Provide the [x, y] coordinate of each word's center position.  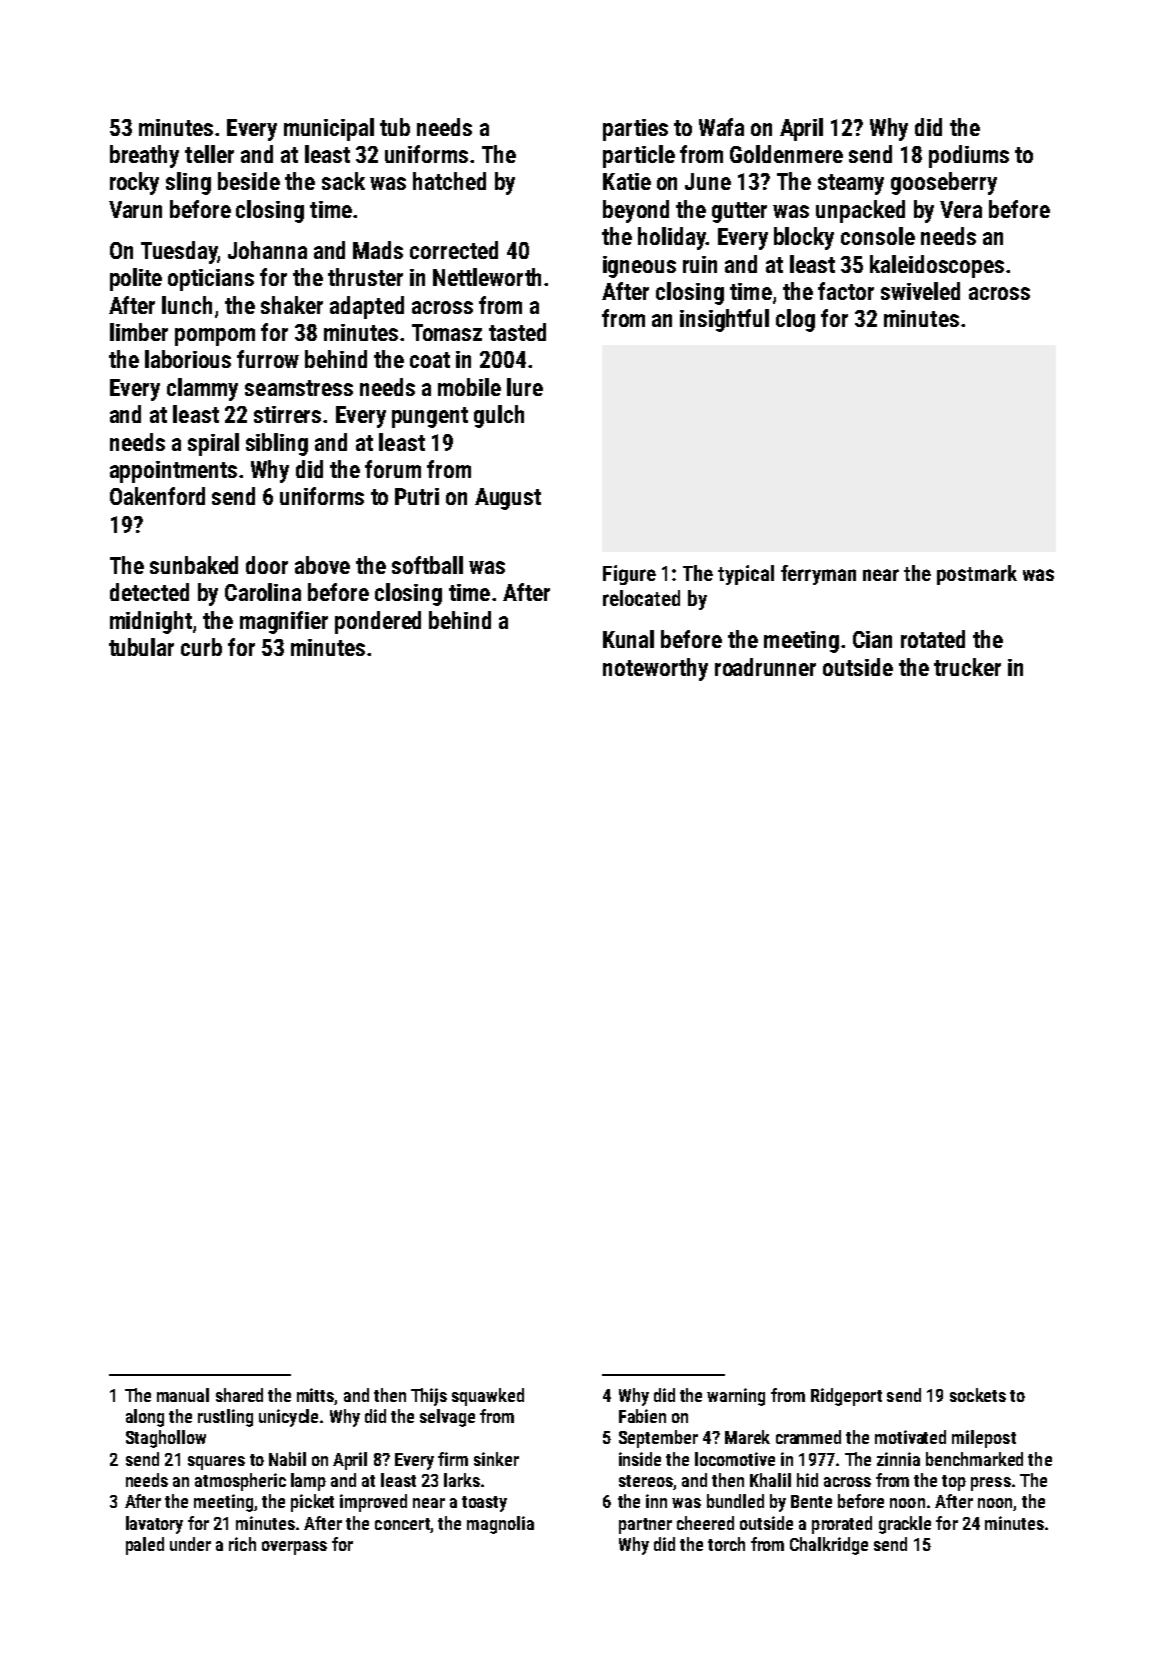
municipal [329, 129]
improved [373, 1503]
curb [201, 647]
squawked [488, 1397]
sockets [978, 1395]
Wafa [721, 127]
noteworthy [655, 669]
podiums [969, 156]
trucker [967, 667]
